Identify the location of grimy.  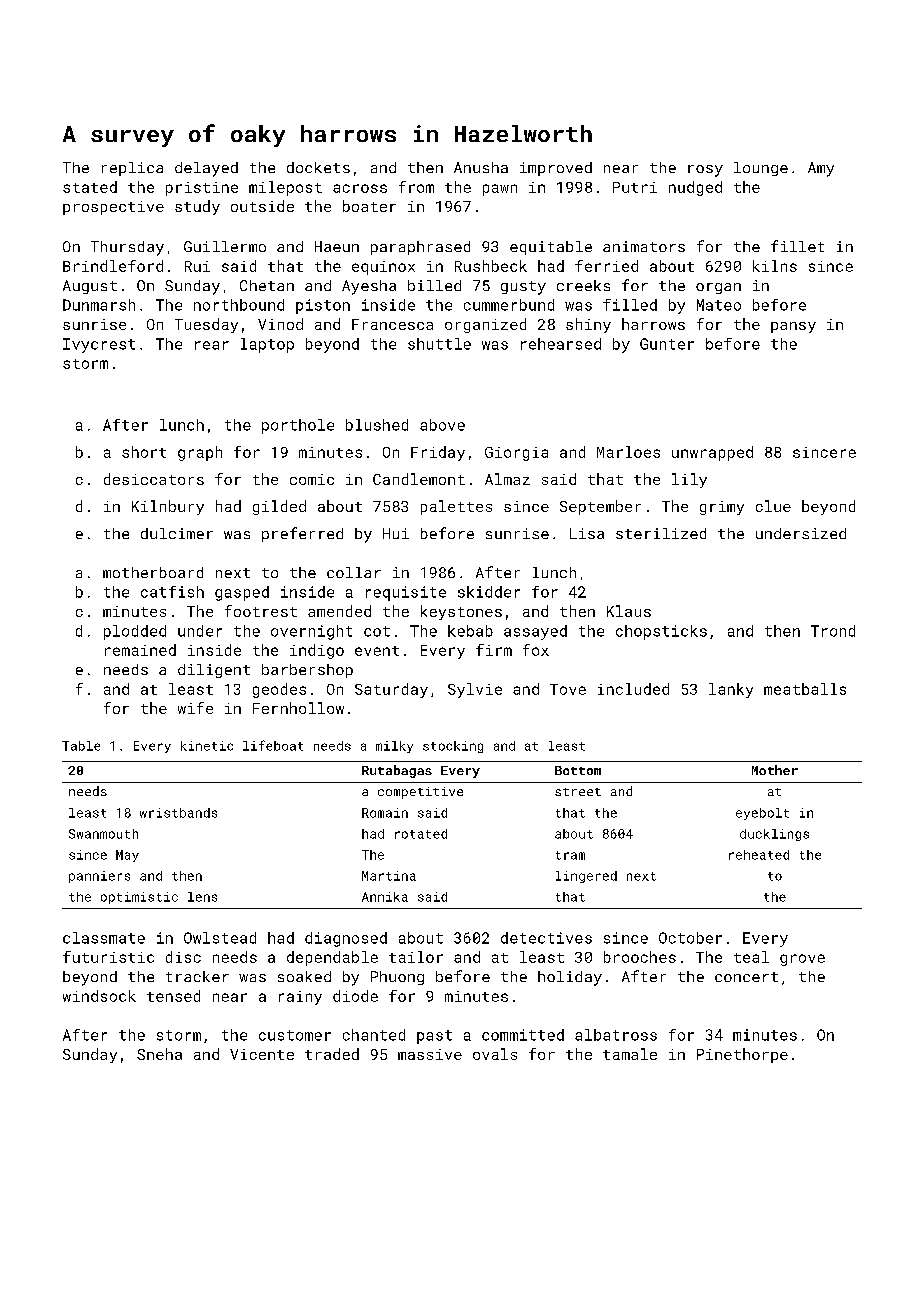
(722, 508).
